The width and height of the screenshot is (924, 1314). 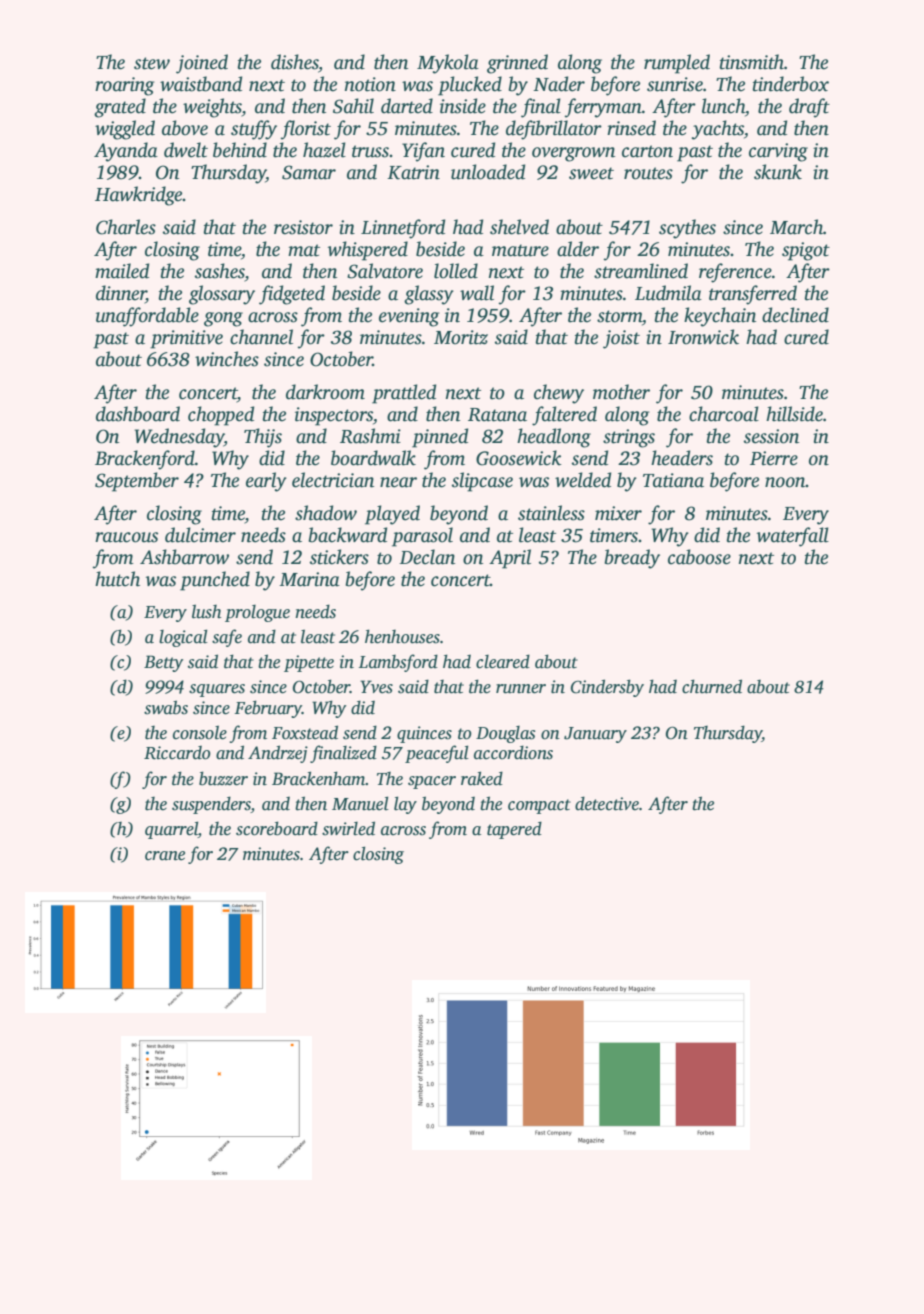 I want to click on Riccardo, so click(x=177, y=753).
